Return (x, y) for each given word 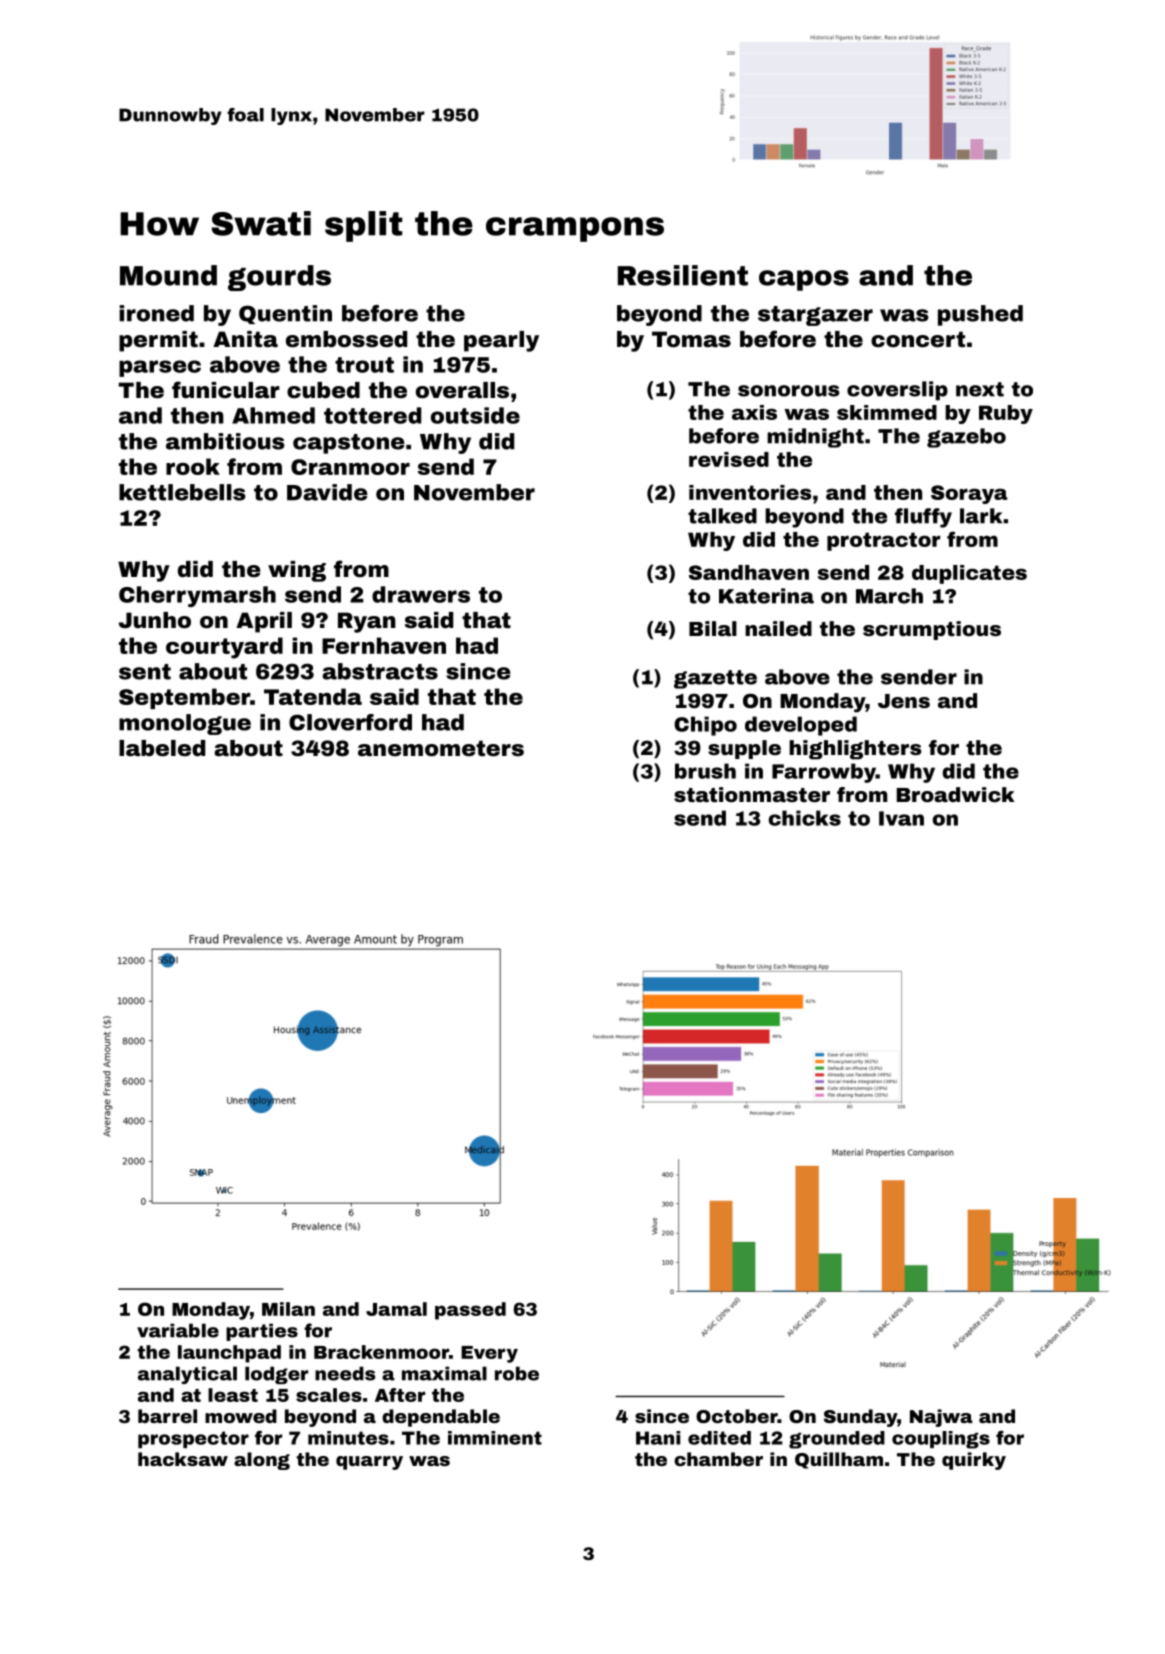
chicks (805, 818)
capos (804, 280)
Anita (245, 339)
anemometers (441, 748)
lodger (276, 1375)
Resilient (683, 275)
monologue (185, 724)
